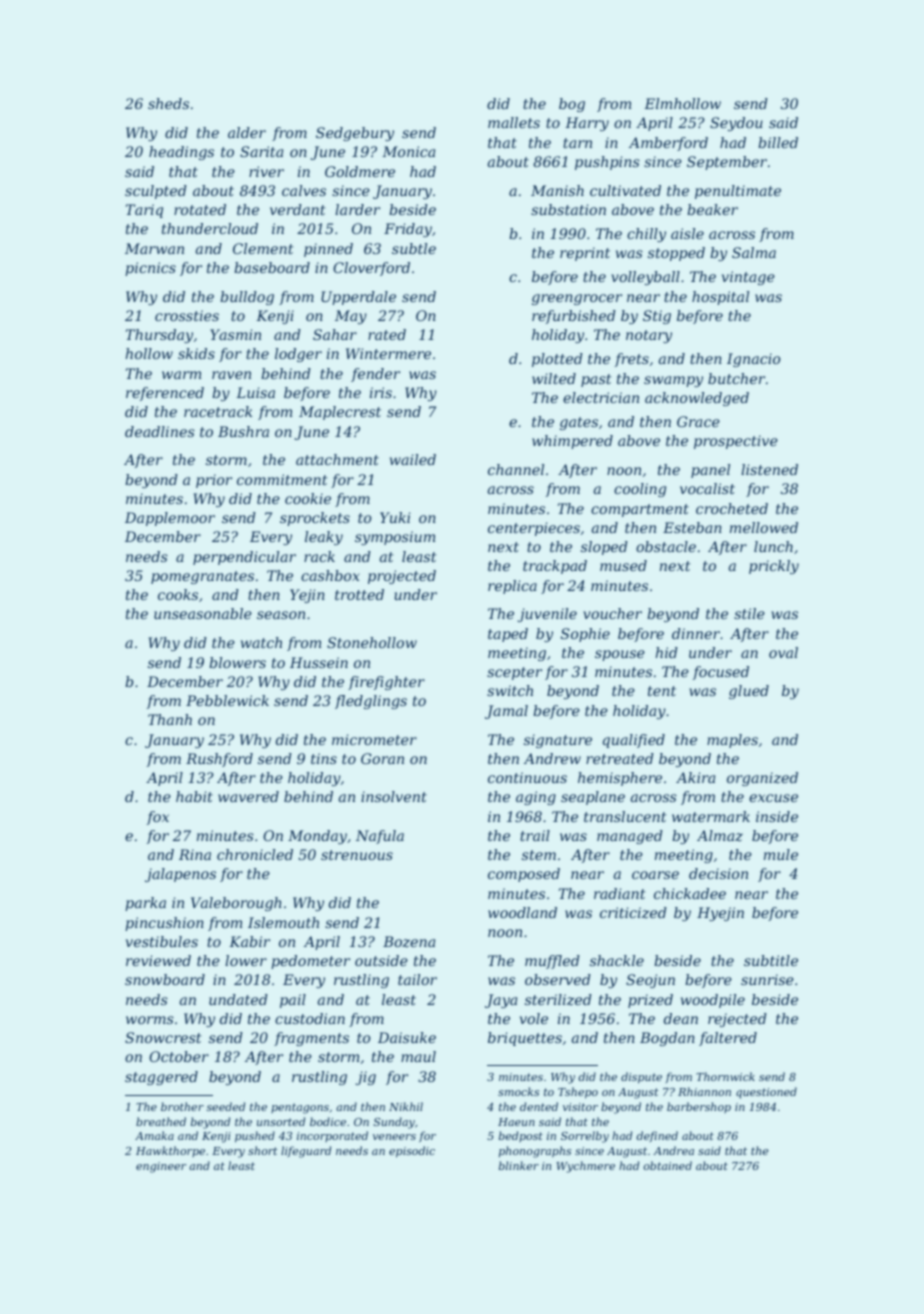 The height and width of the screenshot is (1314, 924). What do you see at coordinates (262, 1150) in the screenshot?
I see `short` at bounding box center [262, 1150].
